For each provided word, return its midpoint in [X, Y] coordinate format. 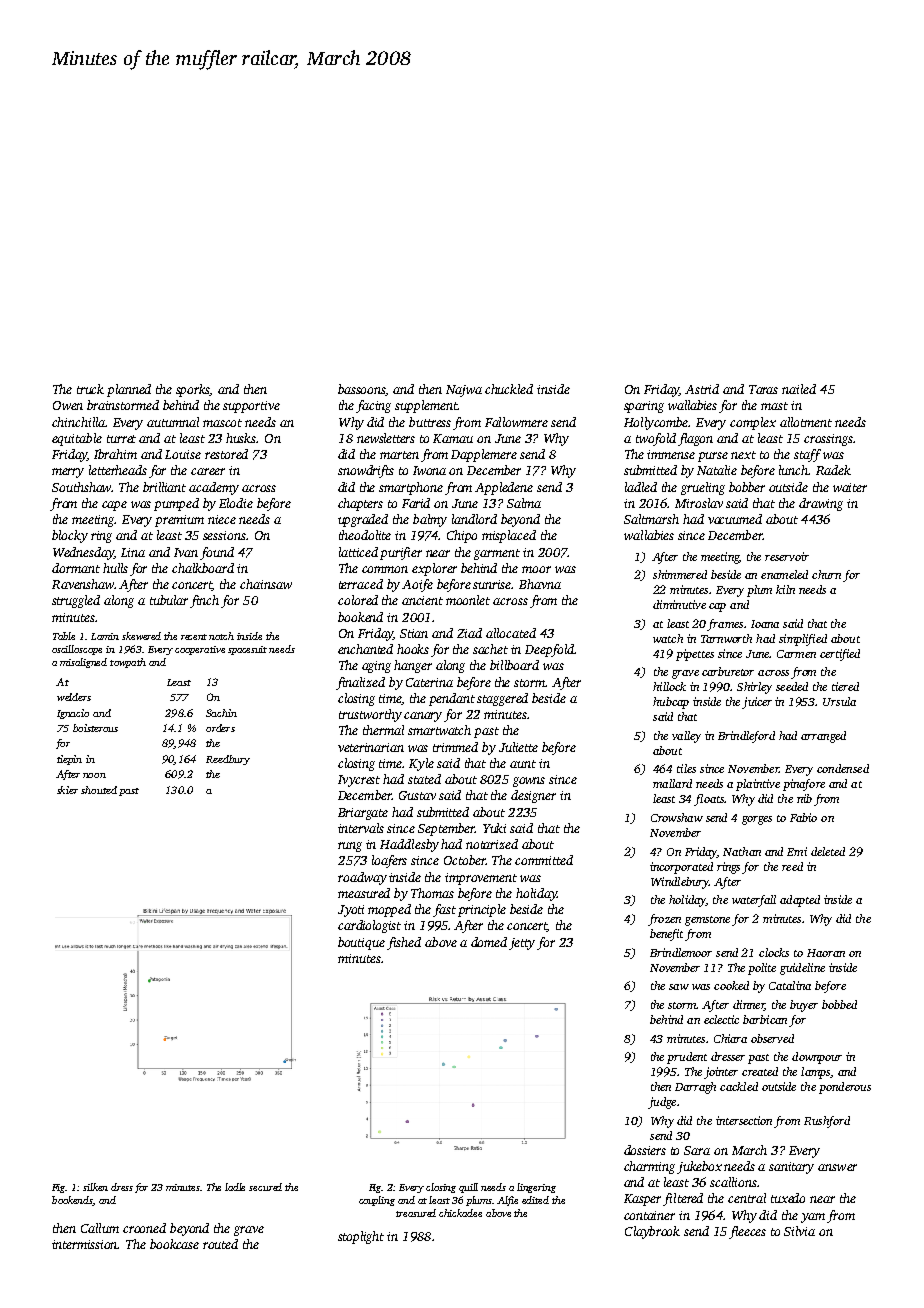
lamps [815, 1073]
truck [90, 389]
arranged [823, 737]
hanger [413, 666]
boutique [361, 943]
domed [489, 942]
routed [220, 1244]
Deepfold [549, 650]
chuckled [509, 389]
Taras [763, 389]
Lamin [105, 636]
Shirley [754, 688]
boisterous [95, 728]
